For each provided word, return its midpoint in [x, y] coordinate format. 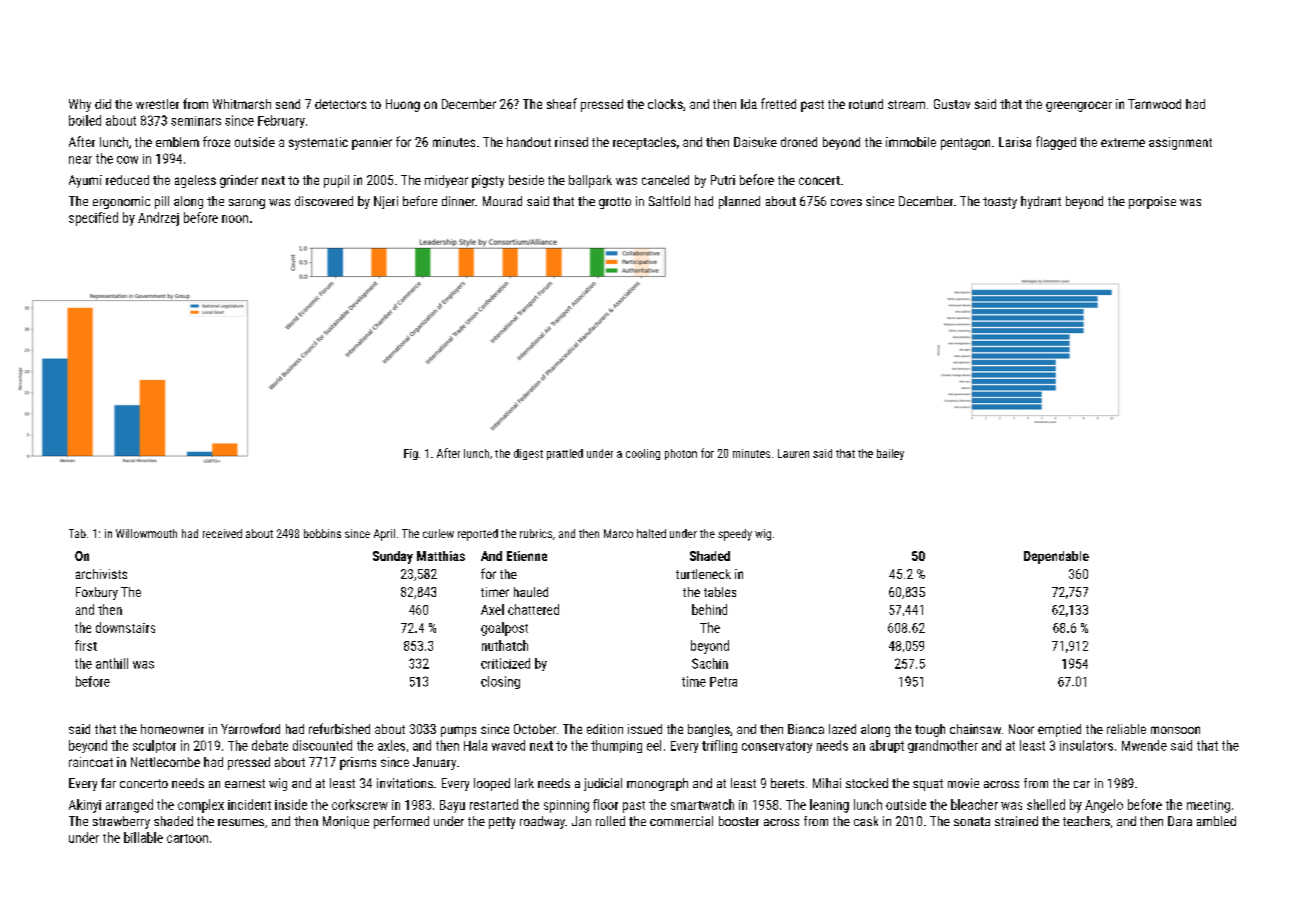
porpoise [1152, 202]
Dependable [1056, 557]
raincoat [91, 762]
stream [906, 104]
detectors [340, 104]
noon [235, 219]
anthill [112, 663]
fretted [778, 103]
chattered [533, 609]
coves [846, 202]
